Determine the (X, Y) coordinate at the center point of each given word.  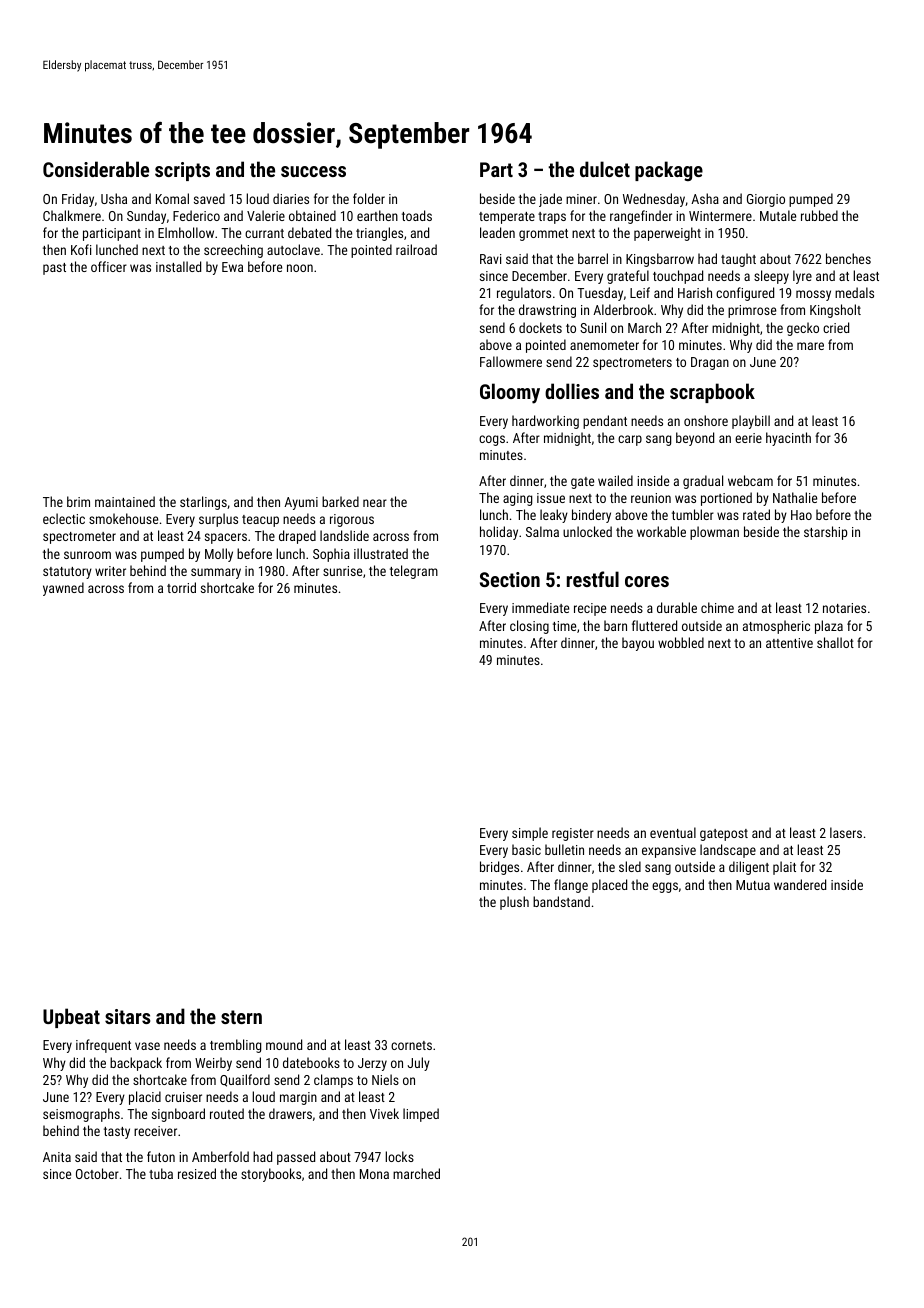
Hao (801, 515)
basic (526, 849)
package (669, 171)
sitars (127, 1016)
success (313, 171)
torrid (181, 587)
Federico (196, 215)
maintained (125, 501)
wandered (800, 884)
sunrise (342, 571)
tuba (161, 1173)
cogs (492, 440)
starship (825, 533)
